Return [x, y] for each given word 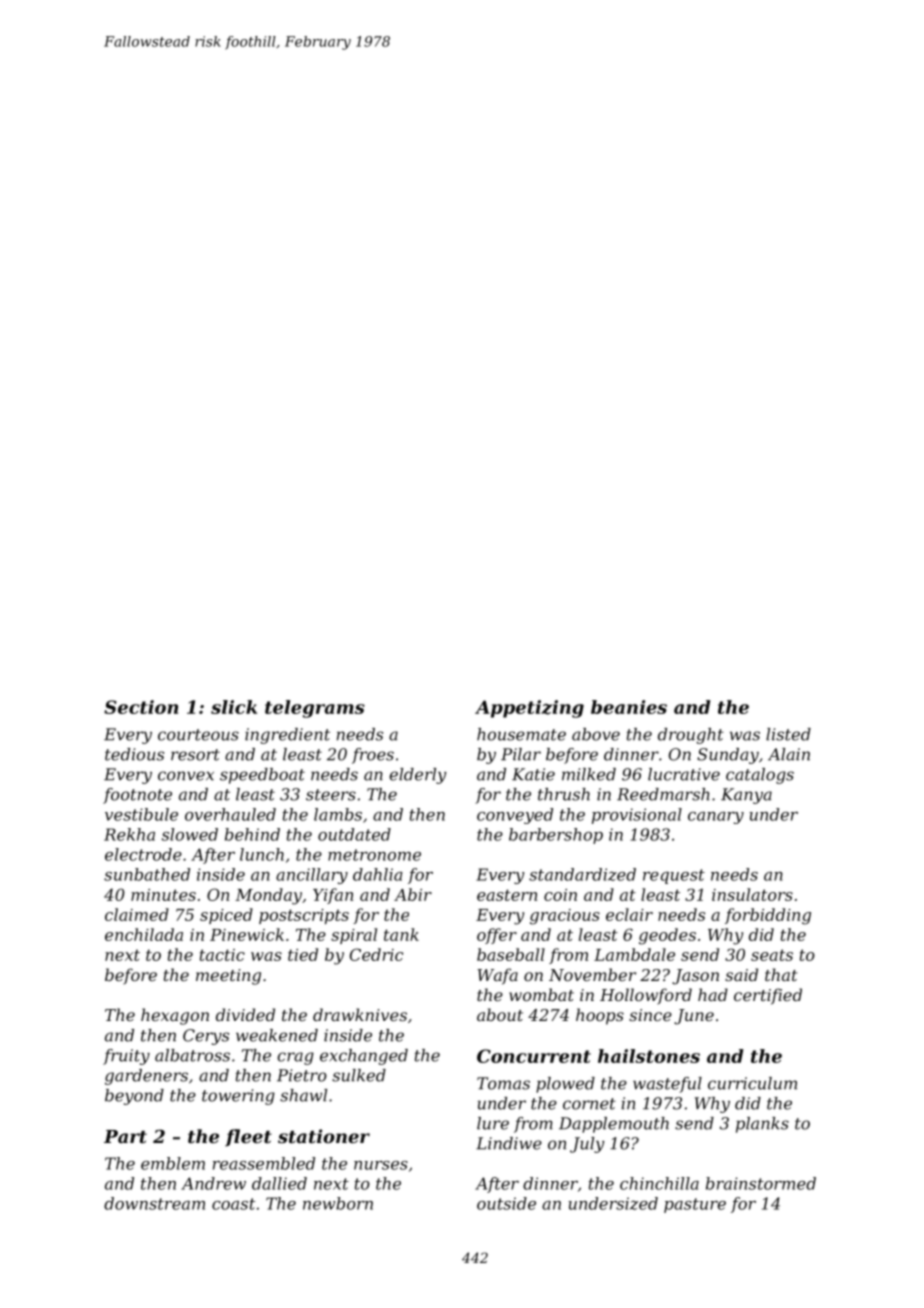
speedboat [262, 776]
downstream [154, 1203]
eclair [629, 914]
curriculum [752, 1083]
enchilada [144, 934]
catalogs [760, 776]
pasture [695, 1205]
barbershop [556, 836]
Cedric [376, 954]
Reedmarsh [663, 794]
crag [295, 1058]
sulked [359, 1075]
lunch [262, 854]
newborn [338, 1203]
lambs [338, 814]
